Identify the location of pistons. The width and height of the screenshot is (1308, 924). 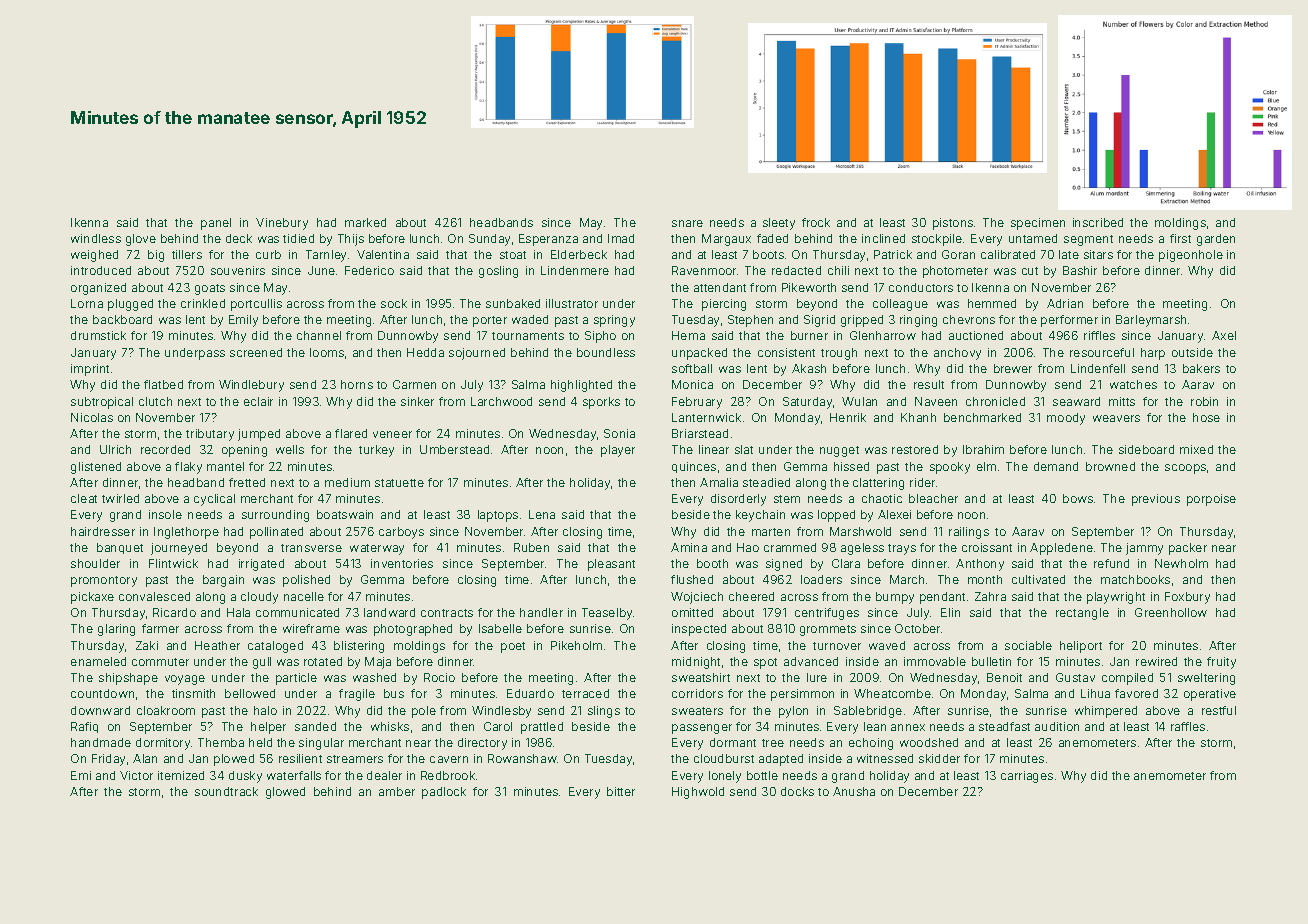
(953, 224).
